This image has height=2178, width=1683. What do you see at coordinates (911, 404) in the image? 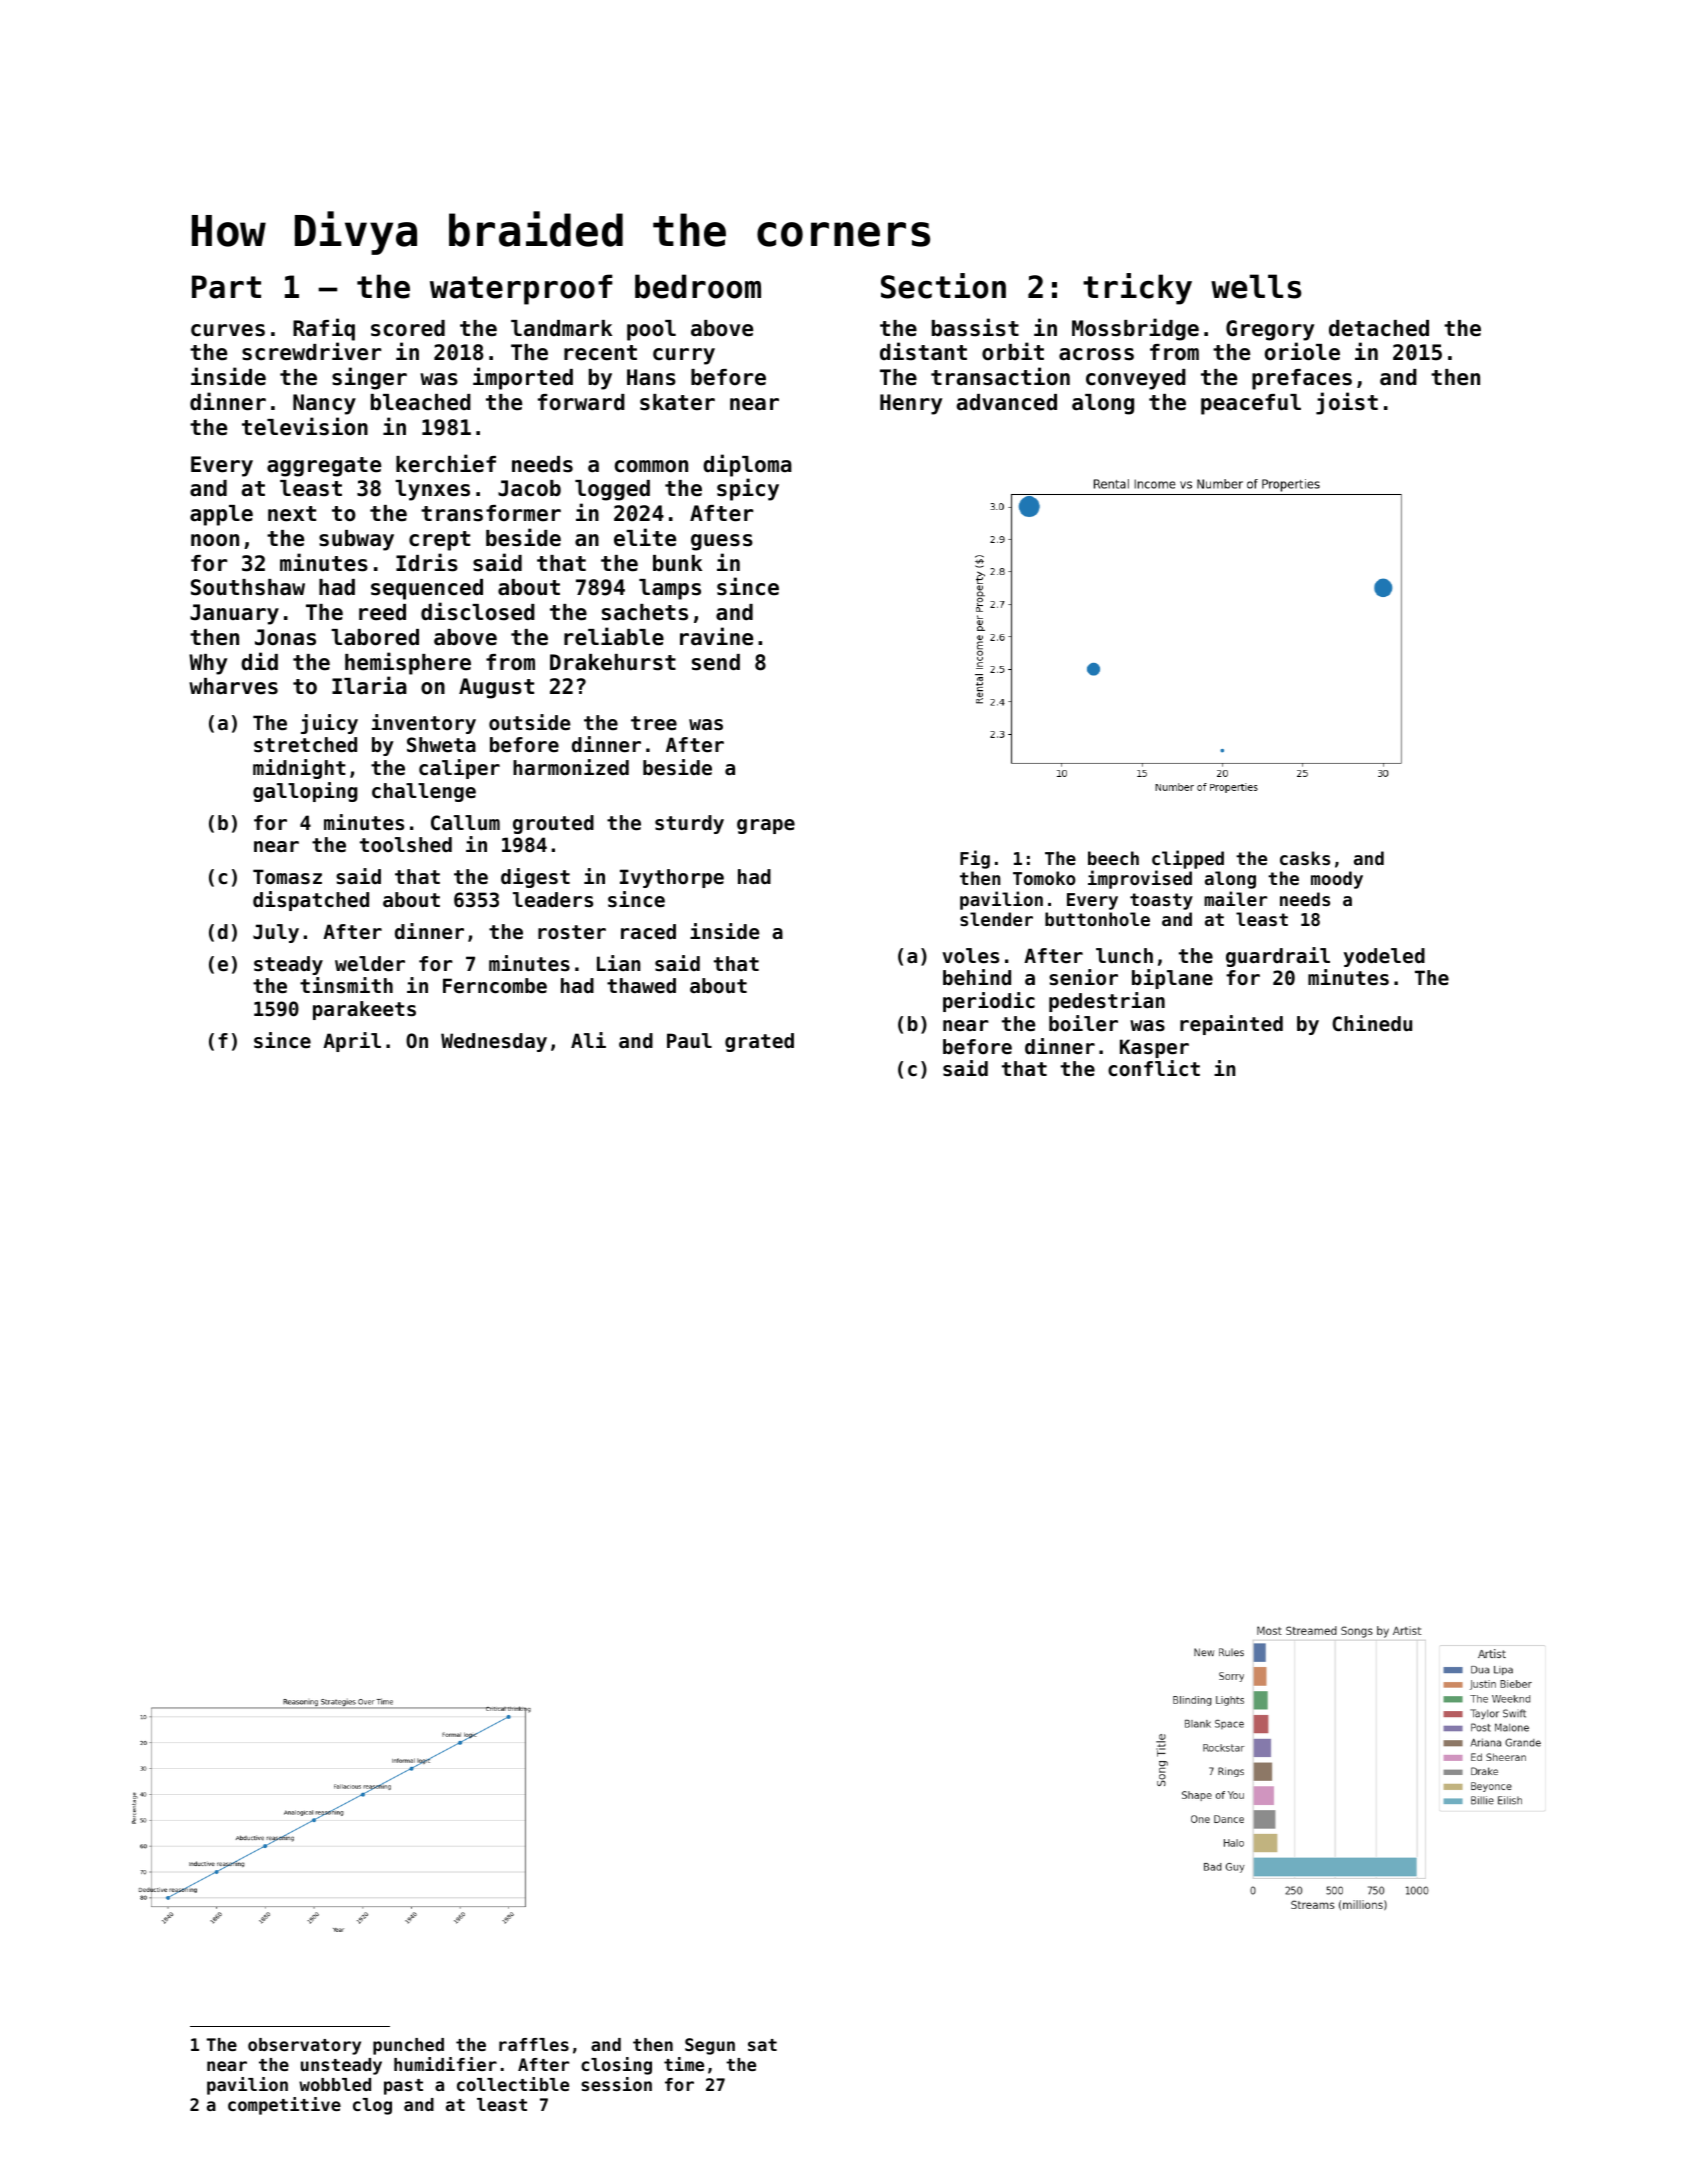
I see `Henry` at bounding box center [911, 404].
